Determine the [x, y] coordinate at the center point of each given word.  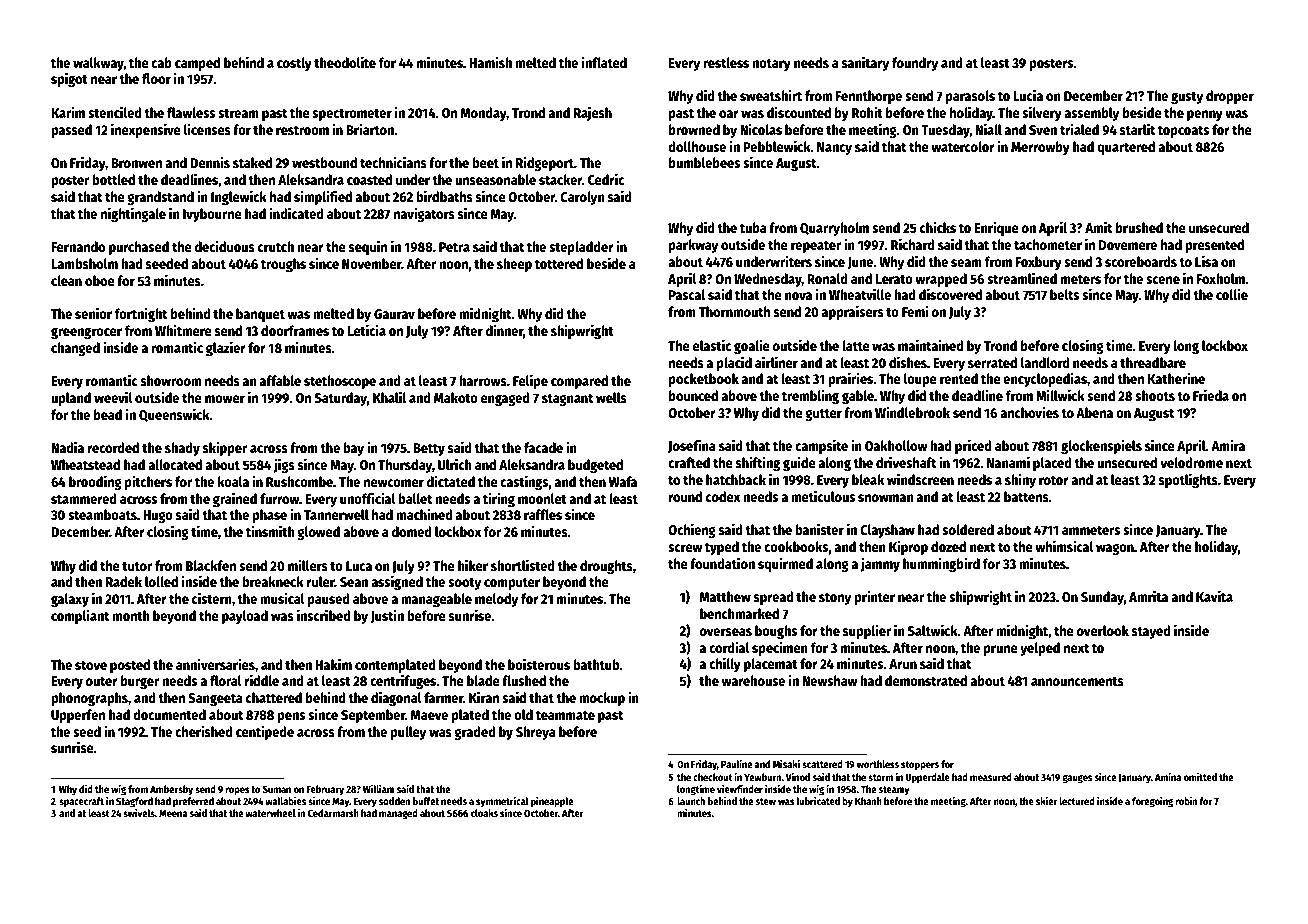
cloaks [484, 813]
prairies [850, 379]
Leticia [367, 330]
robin [1186, 801]
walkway [98, 64]
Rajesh [593, 113]
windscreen [920, 479]
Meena [173, 813]
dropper [1230, 97]
